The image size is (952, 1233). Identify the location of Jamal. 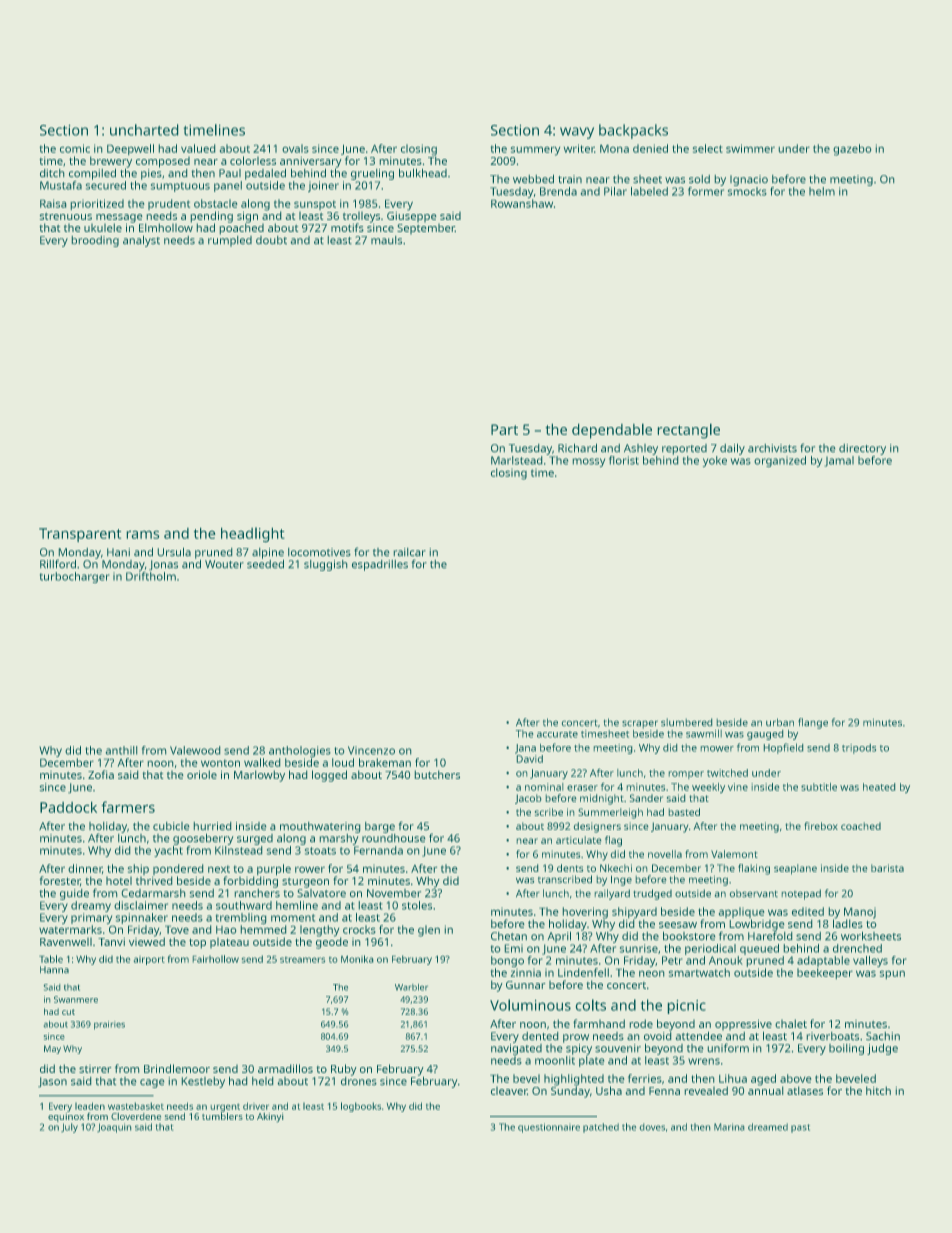
(839, 461).
